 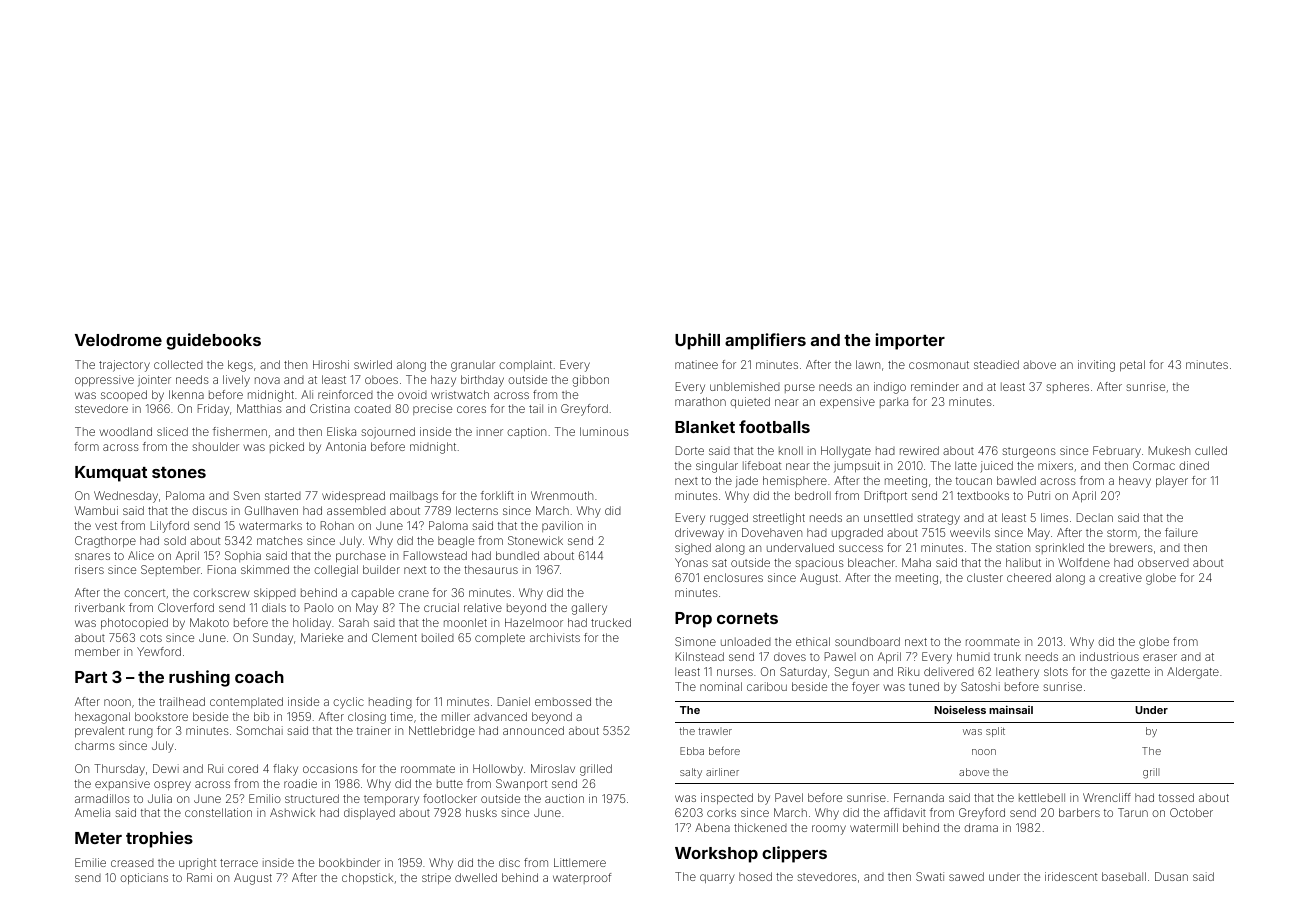 What do you see at coordinates (535, 540) in the document?
I see `Stonewick` at bounding box center [535, 540].
